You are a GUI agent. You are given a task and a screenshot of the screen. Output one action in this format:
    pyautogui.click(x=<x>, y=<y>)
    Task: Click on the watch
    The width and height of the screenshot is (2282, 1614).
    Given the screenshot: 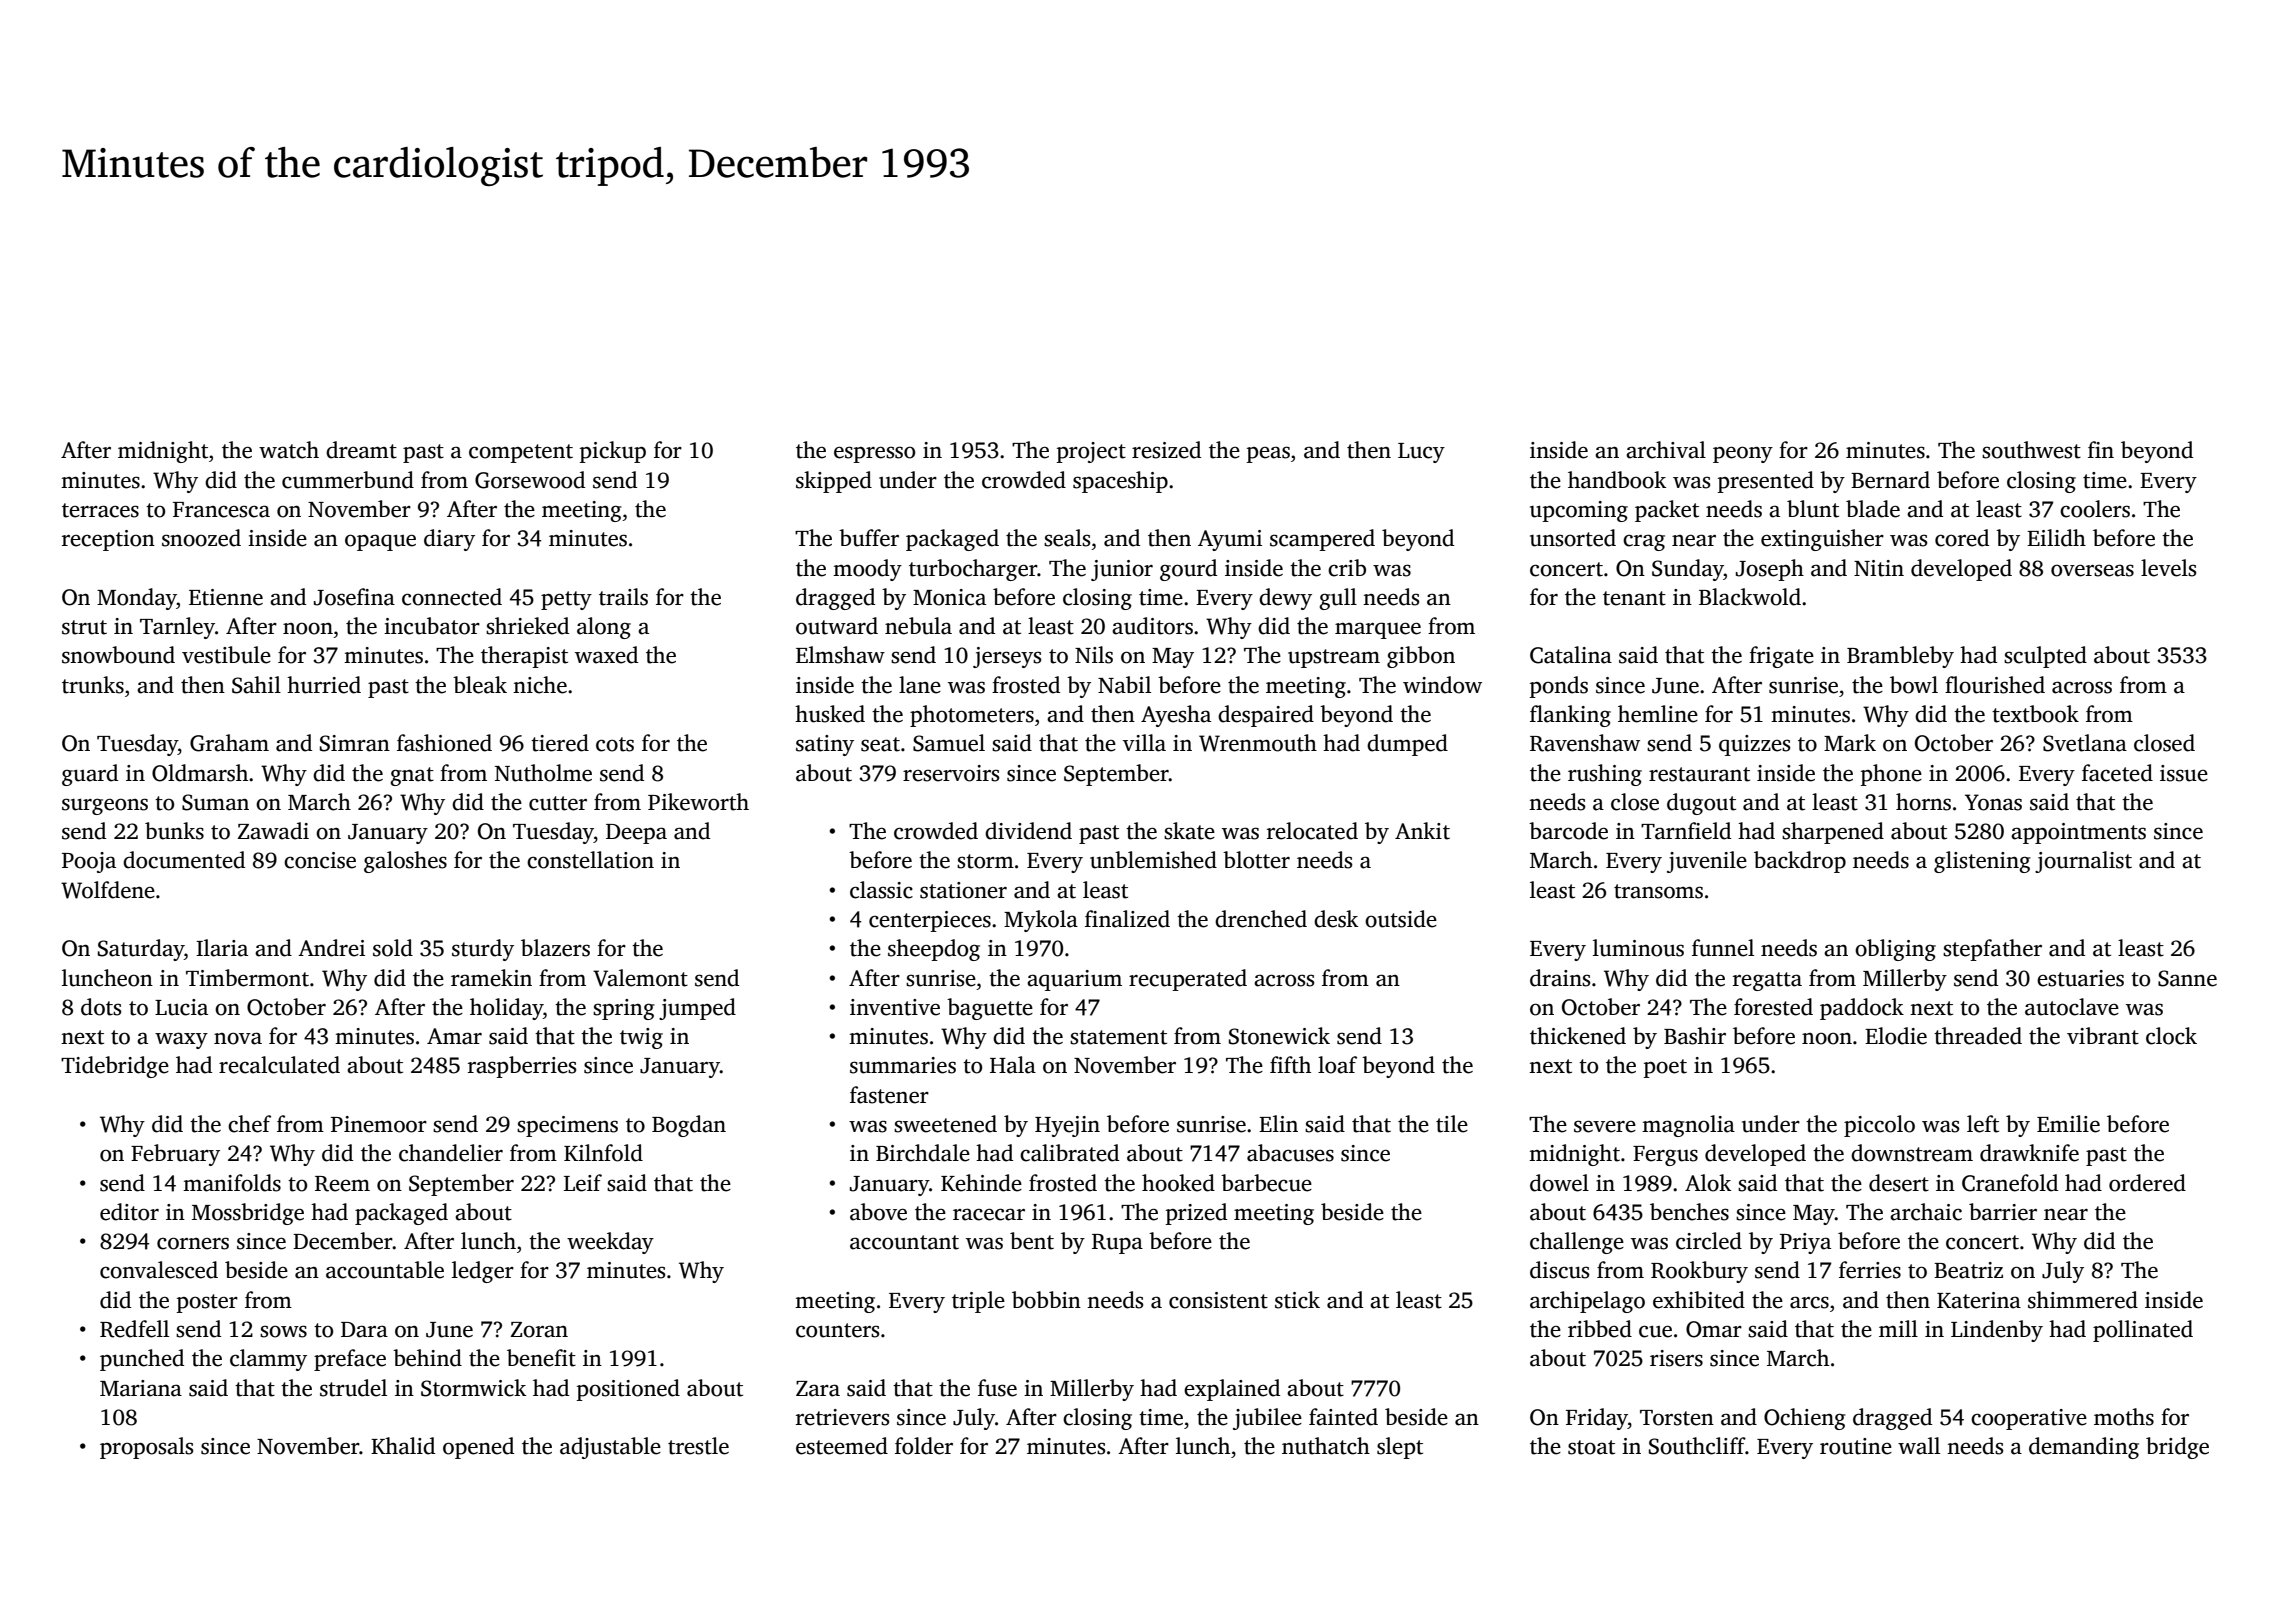 What is the action you would take?
    pyautogui.click(x=289, y=450)
